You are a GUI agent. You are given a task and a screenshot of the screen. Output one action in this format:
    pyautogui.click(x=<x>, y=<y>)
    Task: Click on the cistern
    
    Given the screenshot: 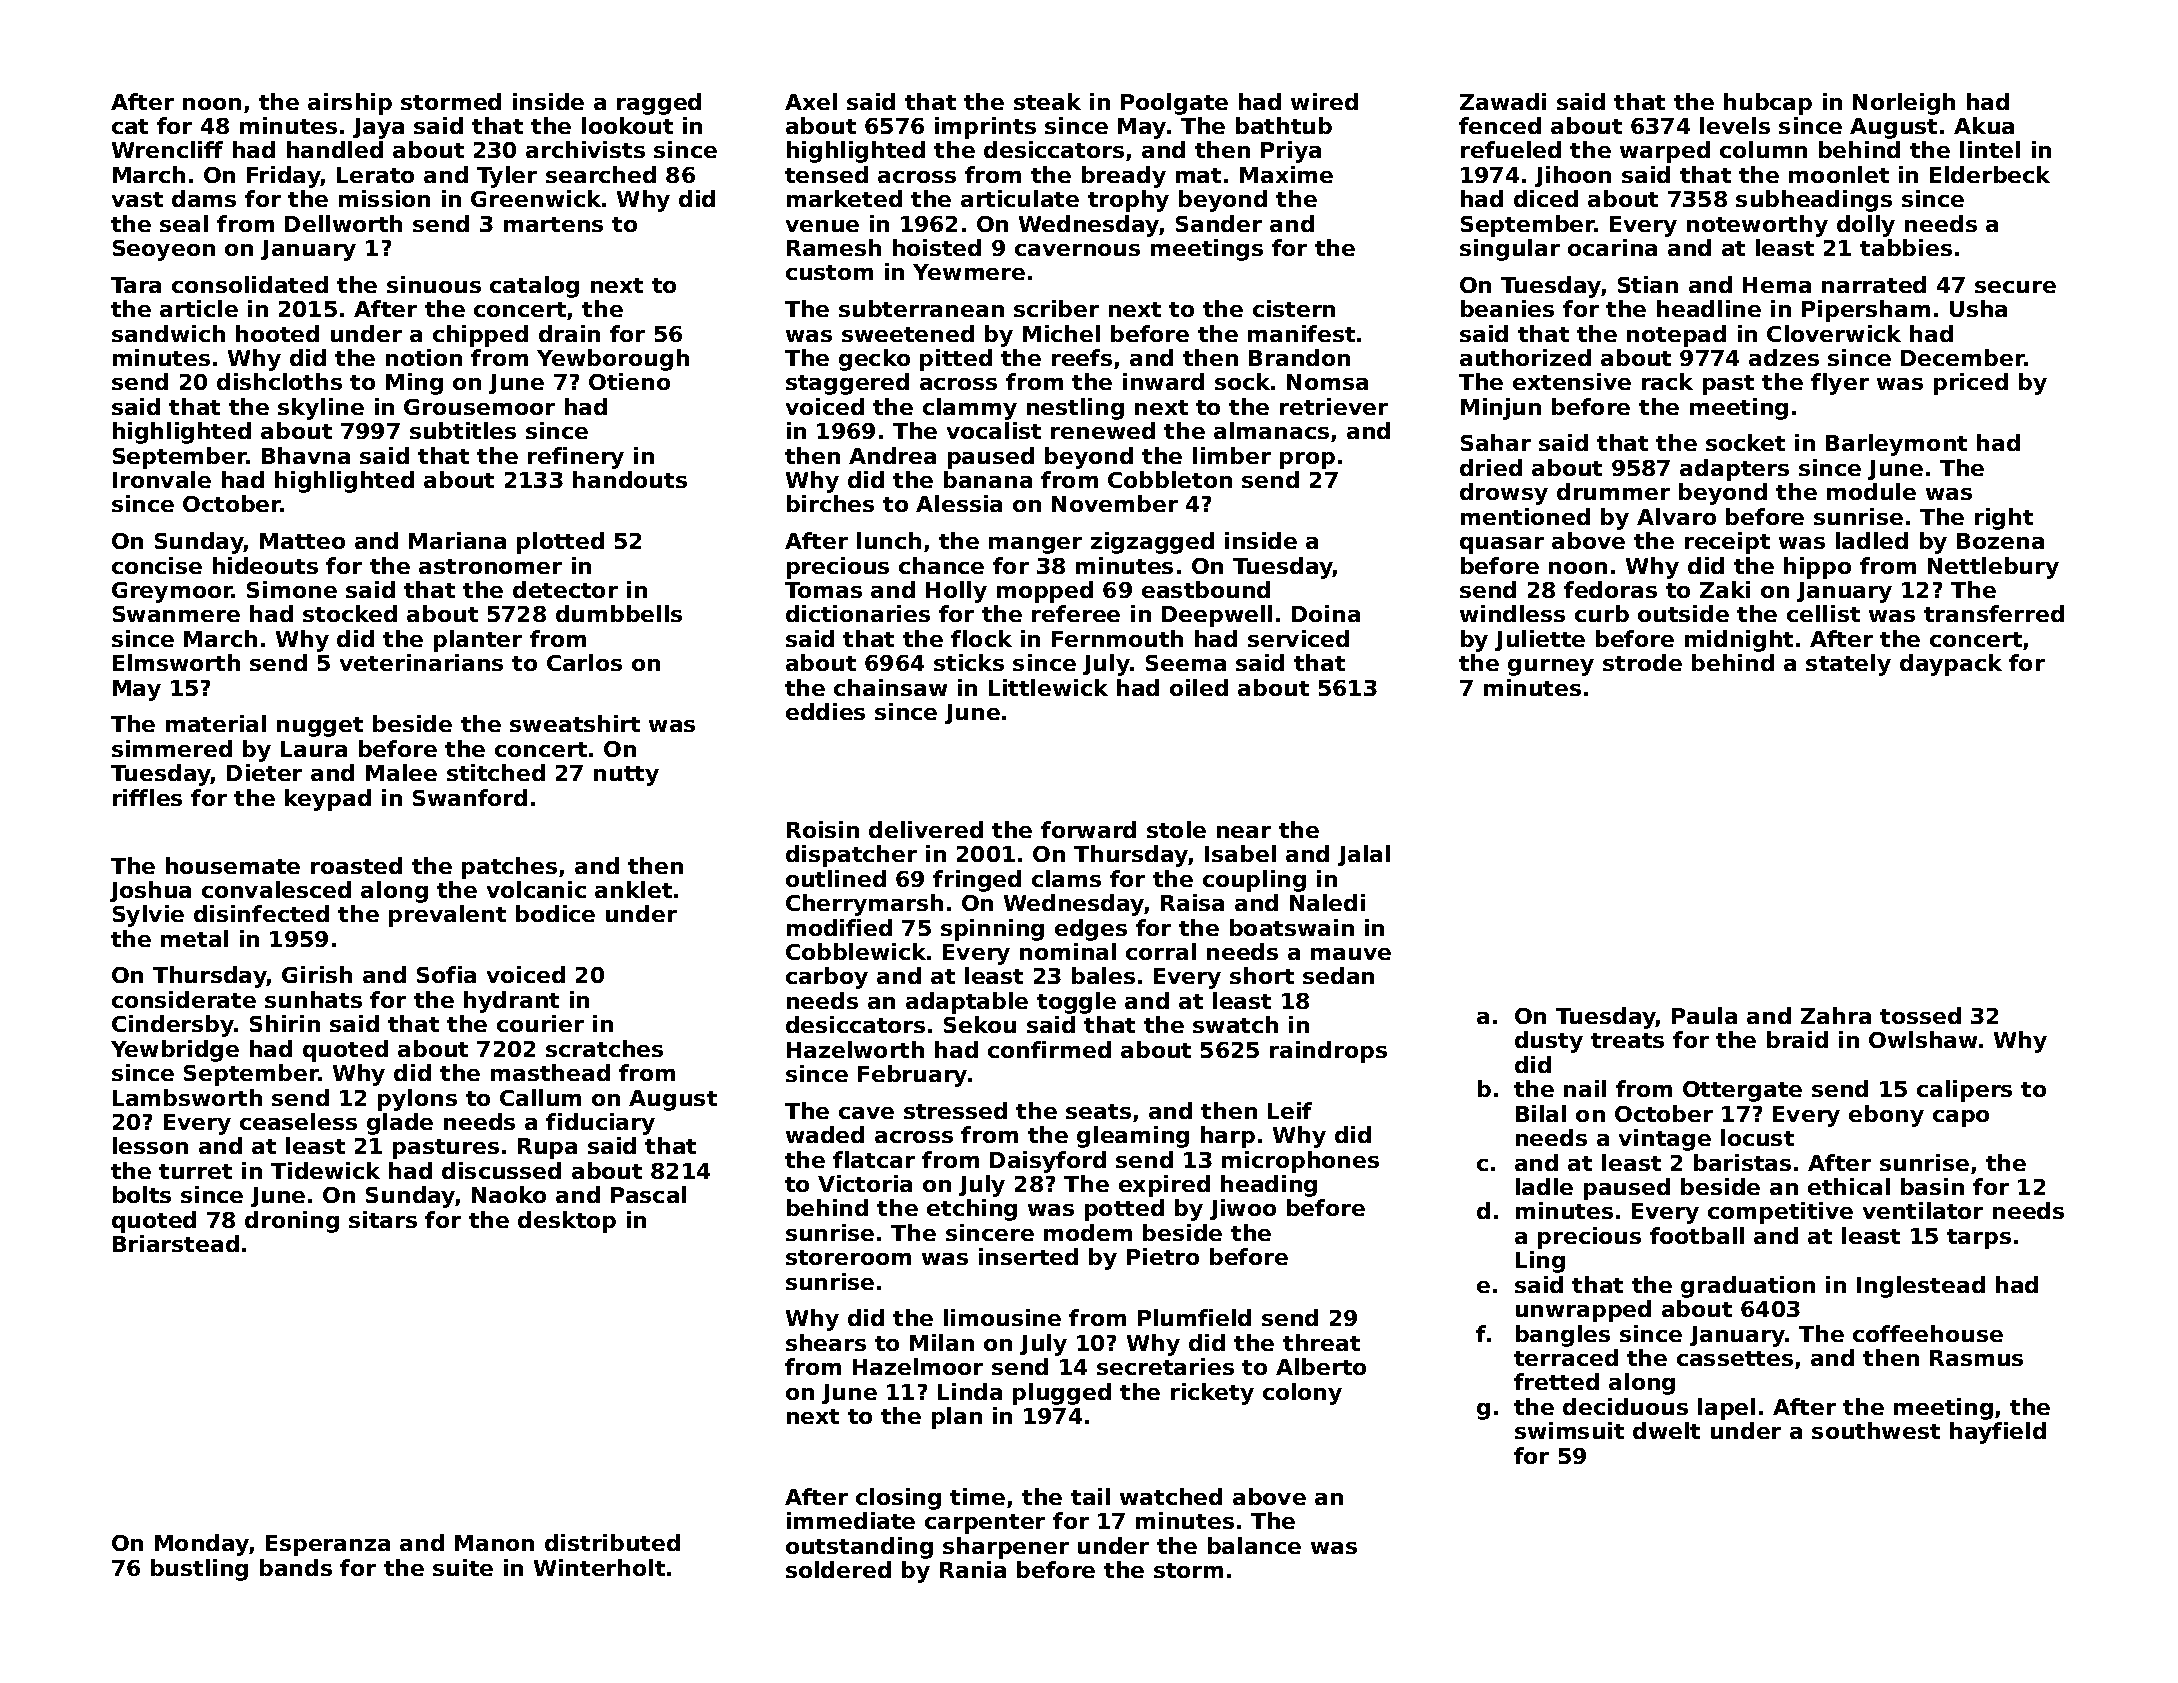 What is the action you would take?
    pyautogui.click(x=1294, y=308)
